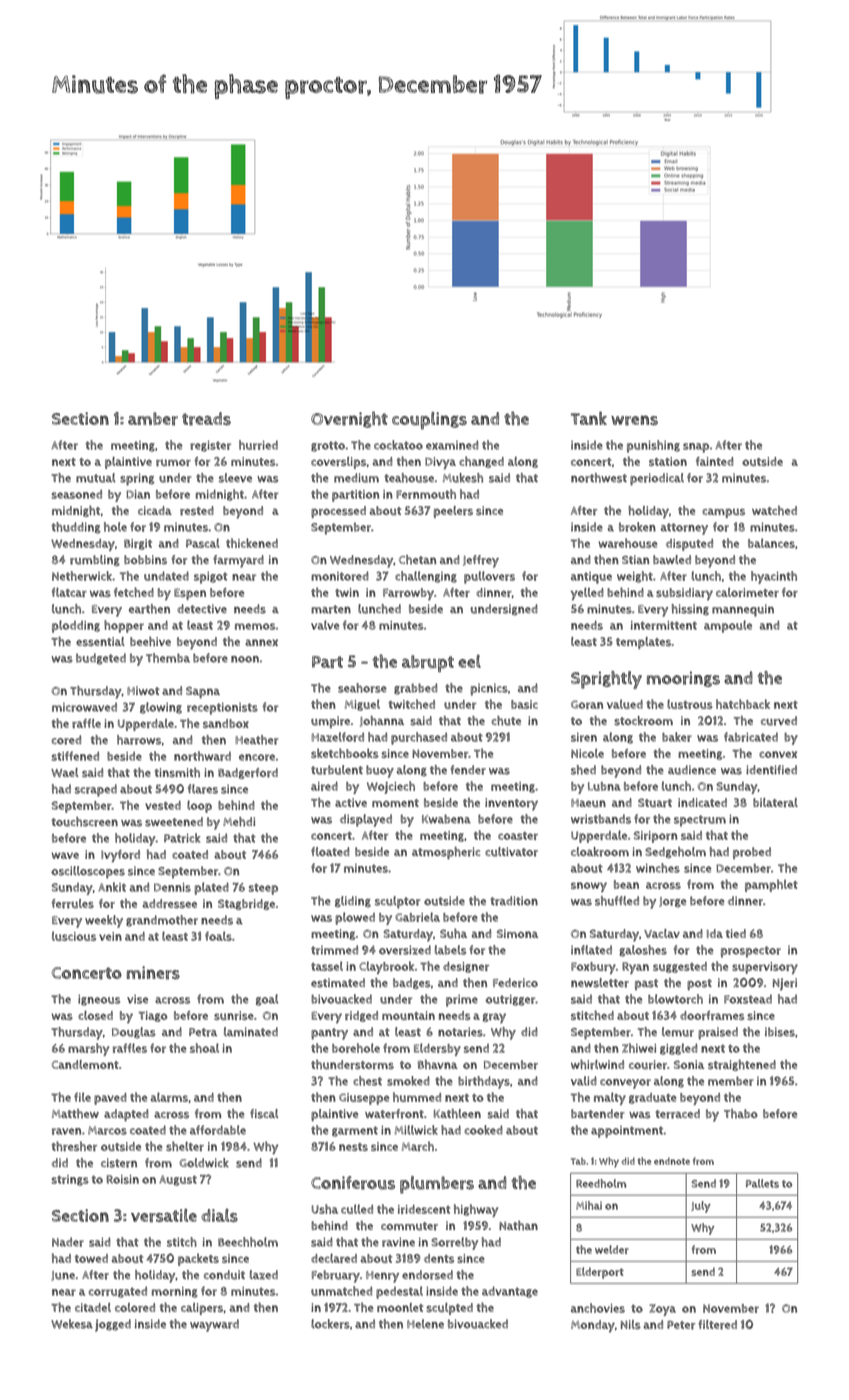 This image has height=1400, width=849. Describe the element at coordinates (606, 680) in the image. I see `Sprightly` at that location.
